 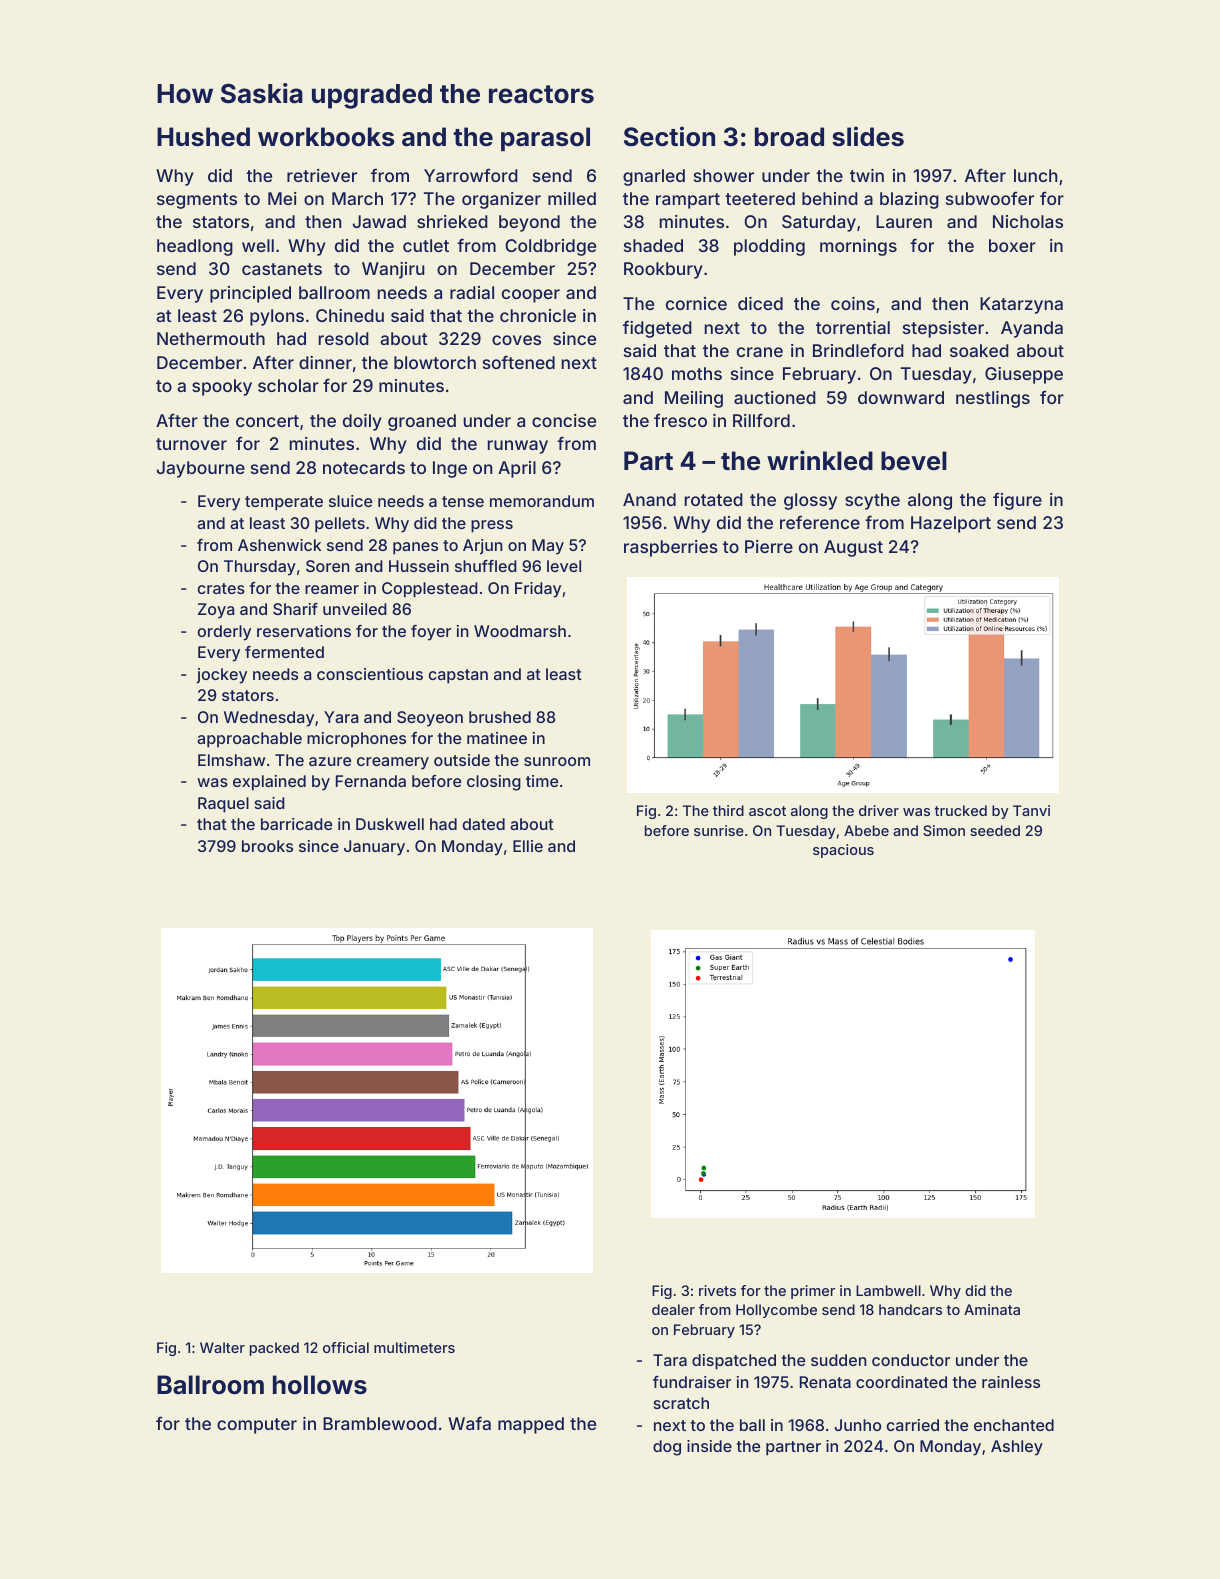 What do you see at coordinates (516, 340) in the document?
I see `coves` at bounding box center [516, 340].
